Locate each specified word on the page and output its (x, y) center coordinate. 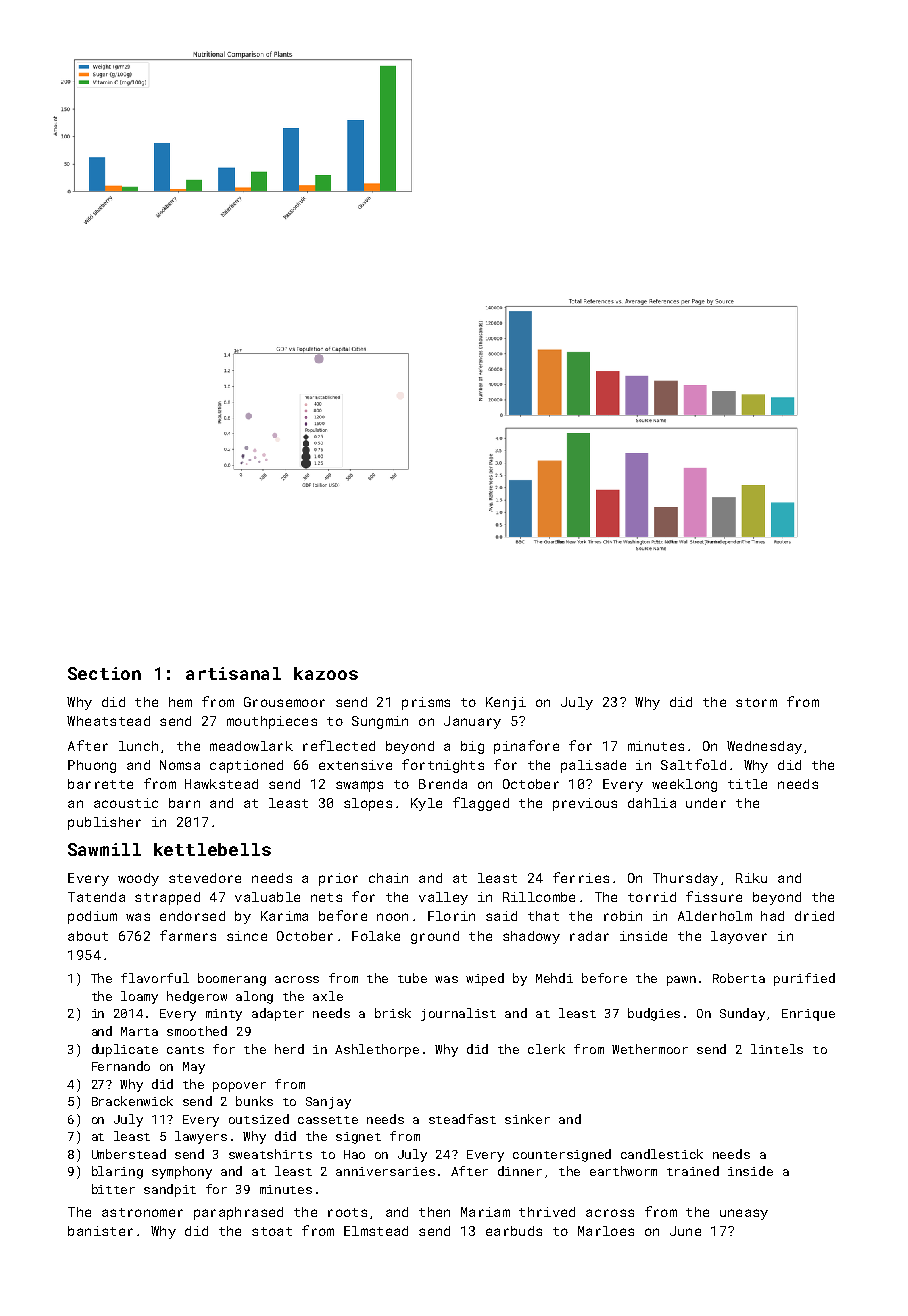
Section (104, 673)
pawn (681, 981)
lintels (777, 1049)
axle (328, 996)
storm (756, 702)
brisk (393, 1013)
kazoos (326, 673)
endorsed (192, 916)
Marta (139, 1031)
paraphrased (238, 1213)
